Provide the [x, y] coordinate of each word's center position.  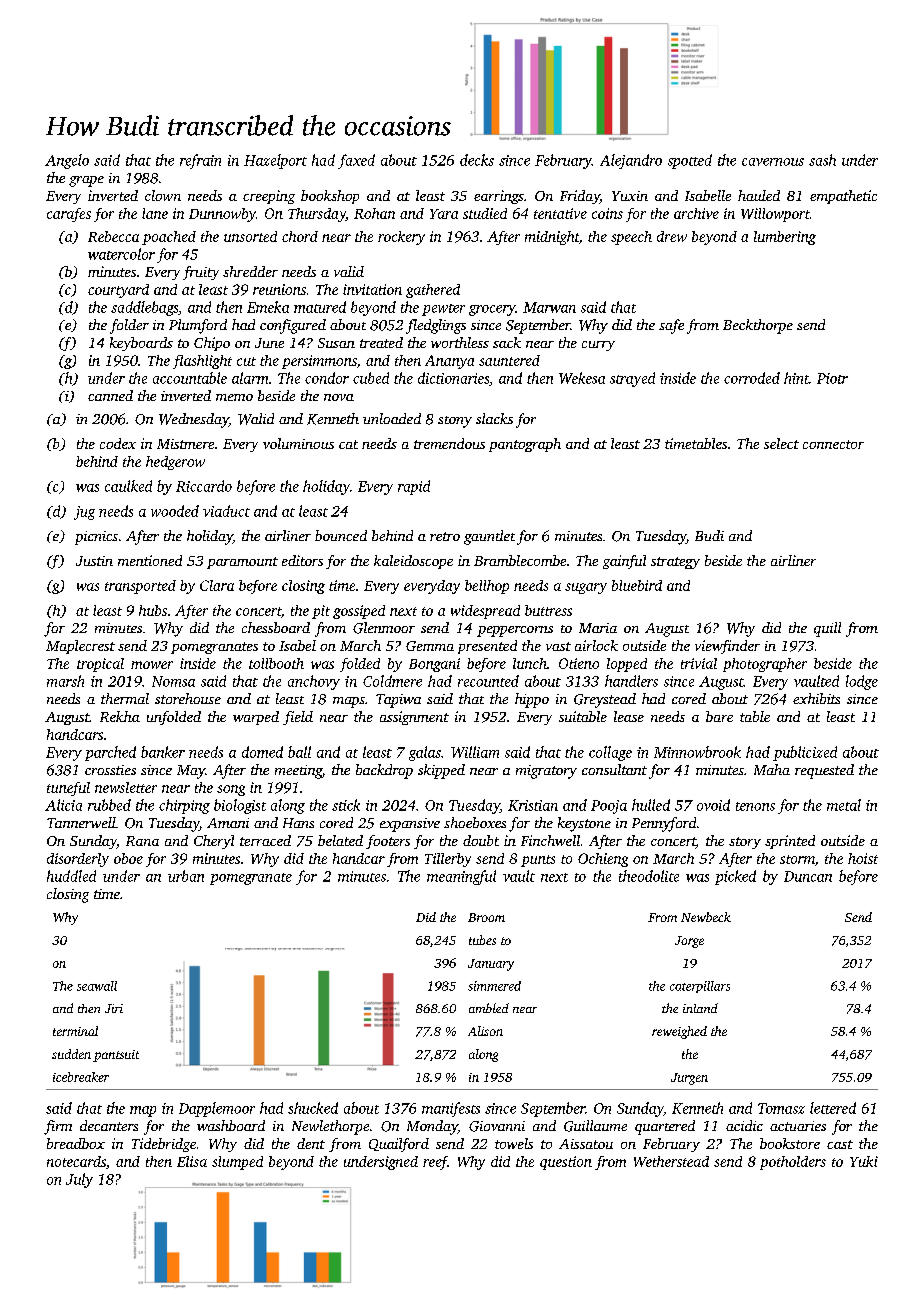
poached [169, 238]
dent [311, 1143]
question [566, 1163]
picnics [96, 538]
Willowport [775, 215]
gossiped [359, 612]
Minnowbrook [697, 752]
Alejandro [631, 161]
